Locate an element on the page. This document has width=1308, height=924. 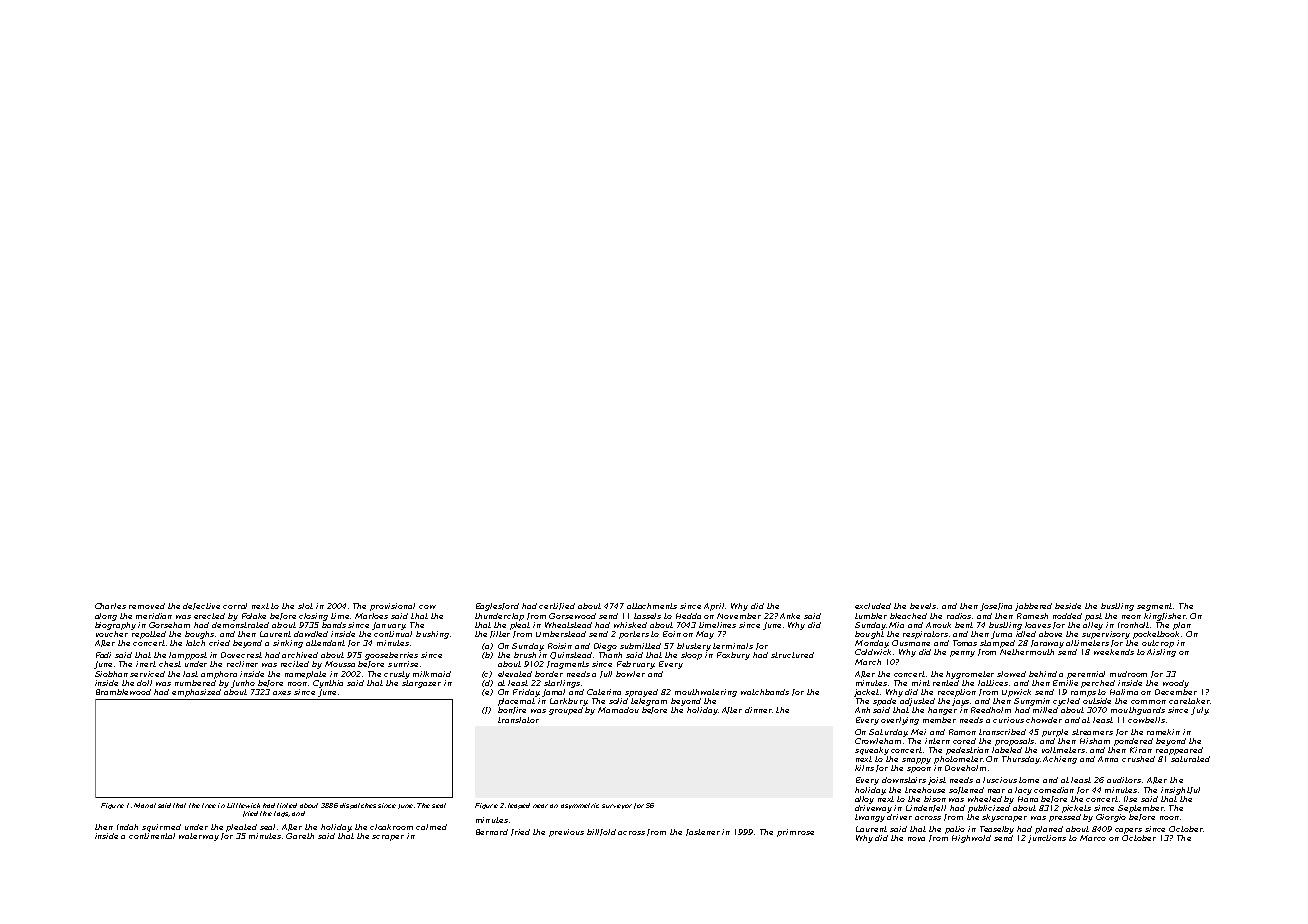
Highwold is located at coordinates (971, 839).
